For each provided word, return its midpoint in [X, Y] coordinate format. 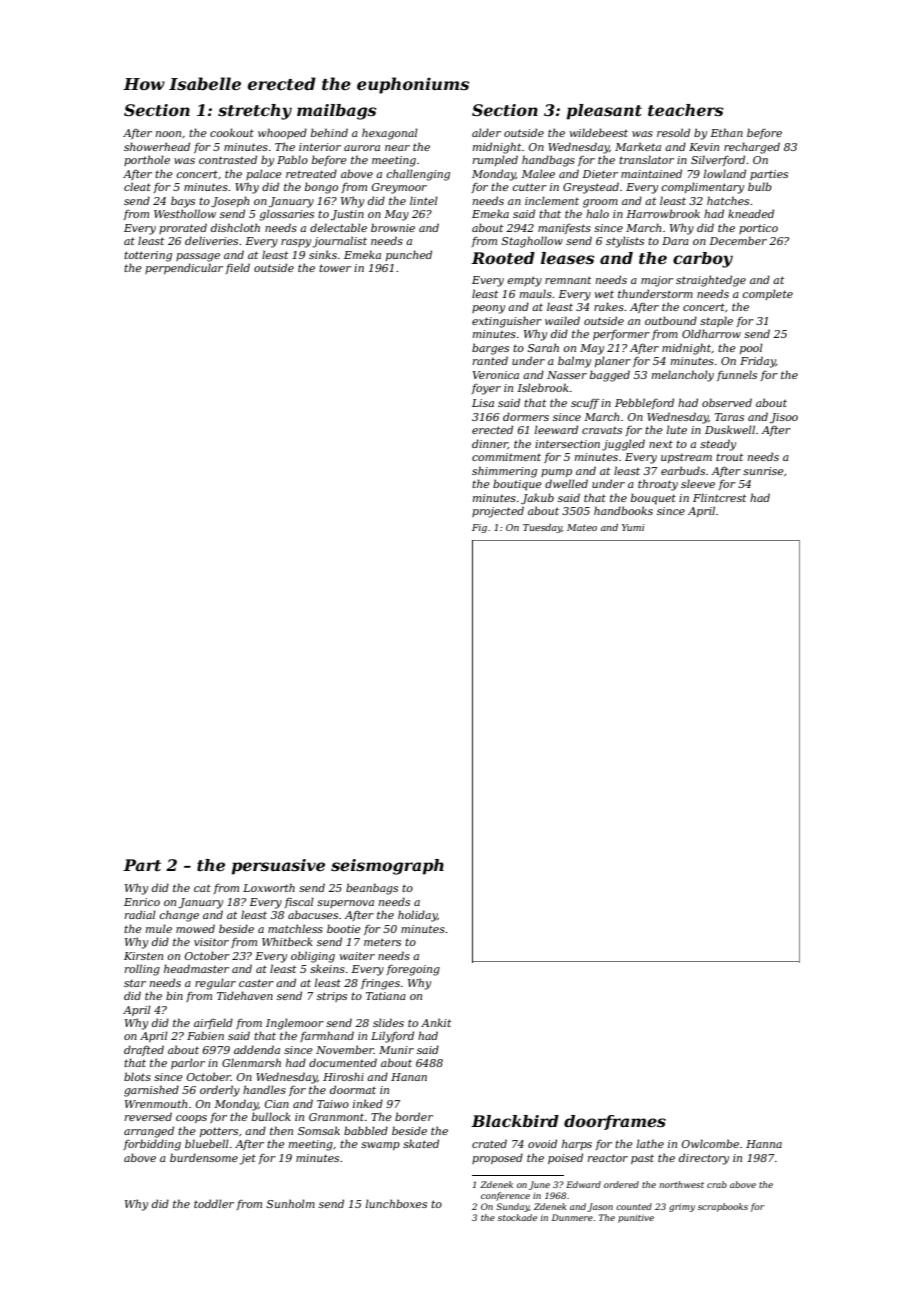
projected [498, 512]
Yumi [633, 527]
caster [256, 983]
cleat [137, 186]
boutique [517, 485]
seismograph [387, 867]
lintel [424, 200]
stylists [625, 242]
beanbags [372, 889]
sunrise [763, 471]
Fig [479, 528]
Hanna [764, 1144]
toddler [214, 1203]
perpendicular [184, 268]
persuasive [278, 867]
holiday [417, 916]
